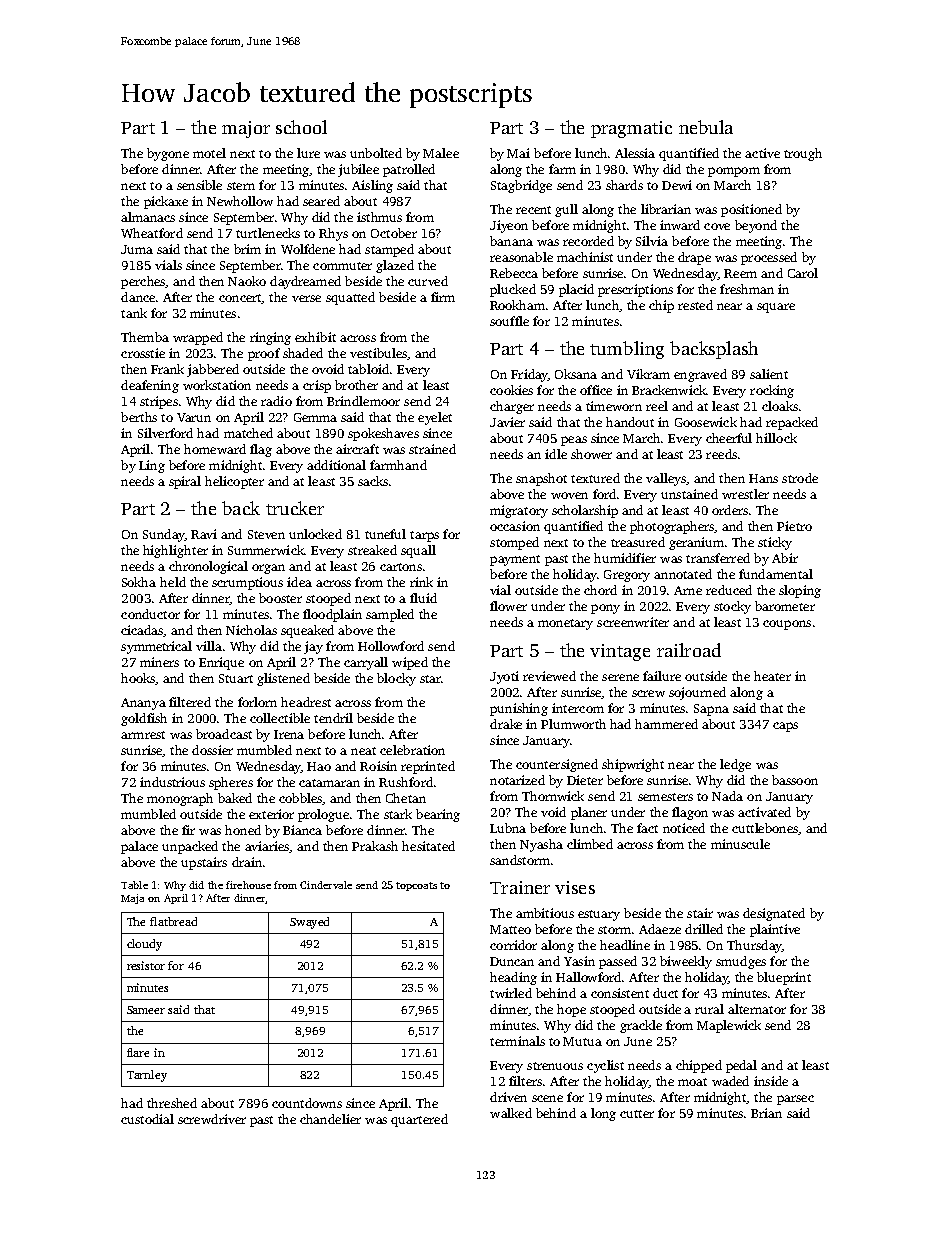 The height and width of the page is (1233, 952). What do you see at coordinates (517, 780) in the page?
I see `notarized` at bounding box center [517, 780].
